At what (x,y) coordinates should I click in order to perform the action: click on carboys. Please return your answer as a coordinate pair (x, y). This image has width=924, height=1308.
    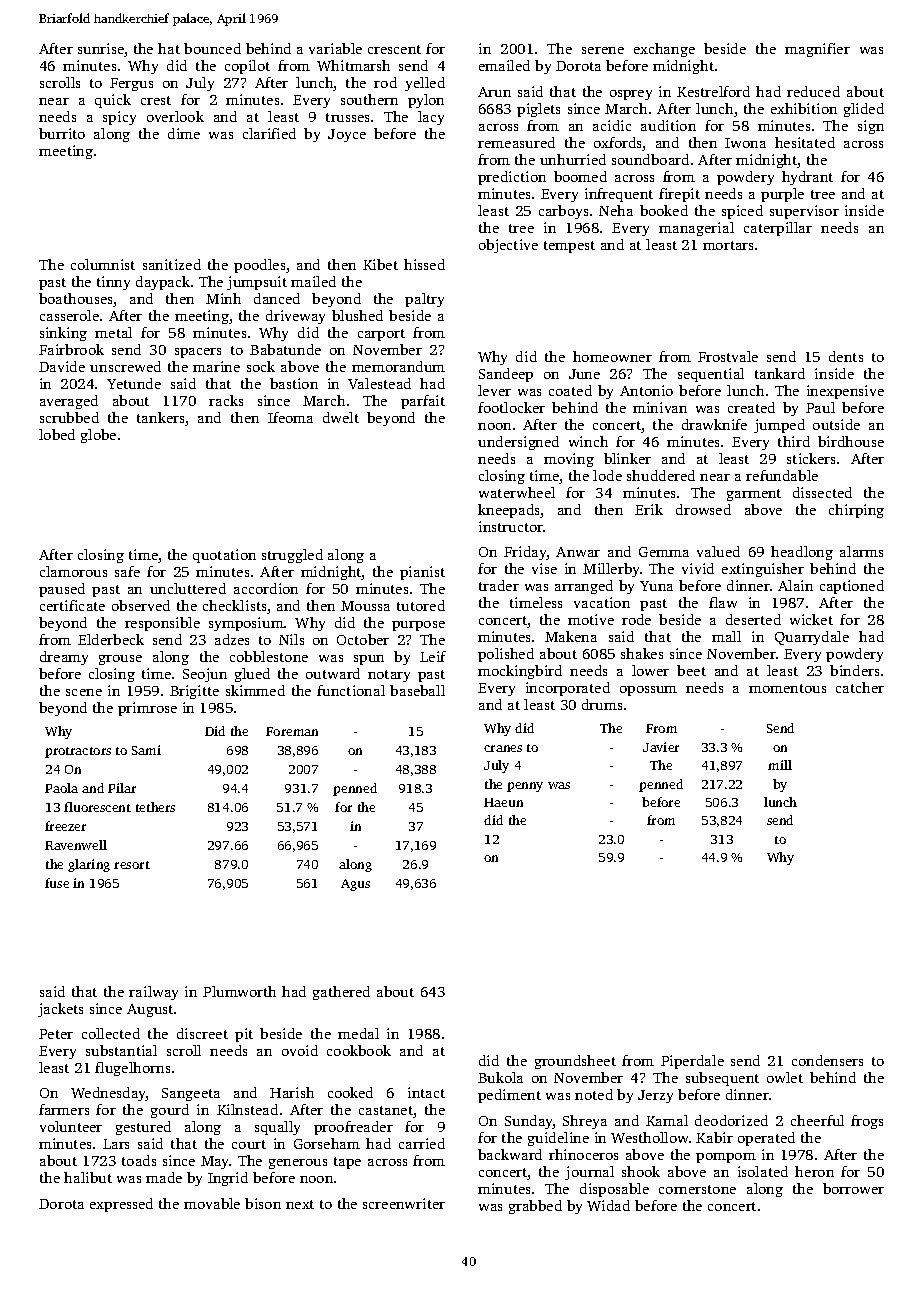
    Looking at the image, I should click on (563, 212).
